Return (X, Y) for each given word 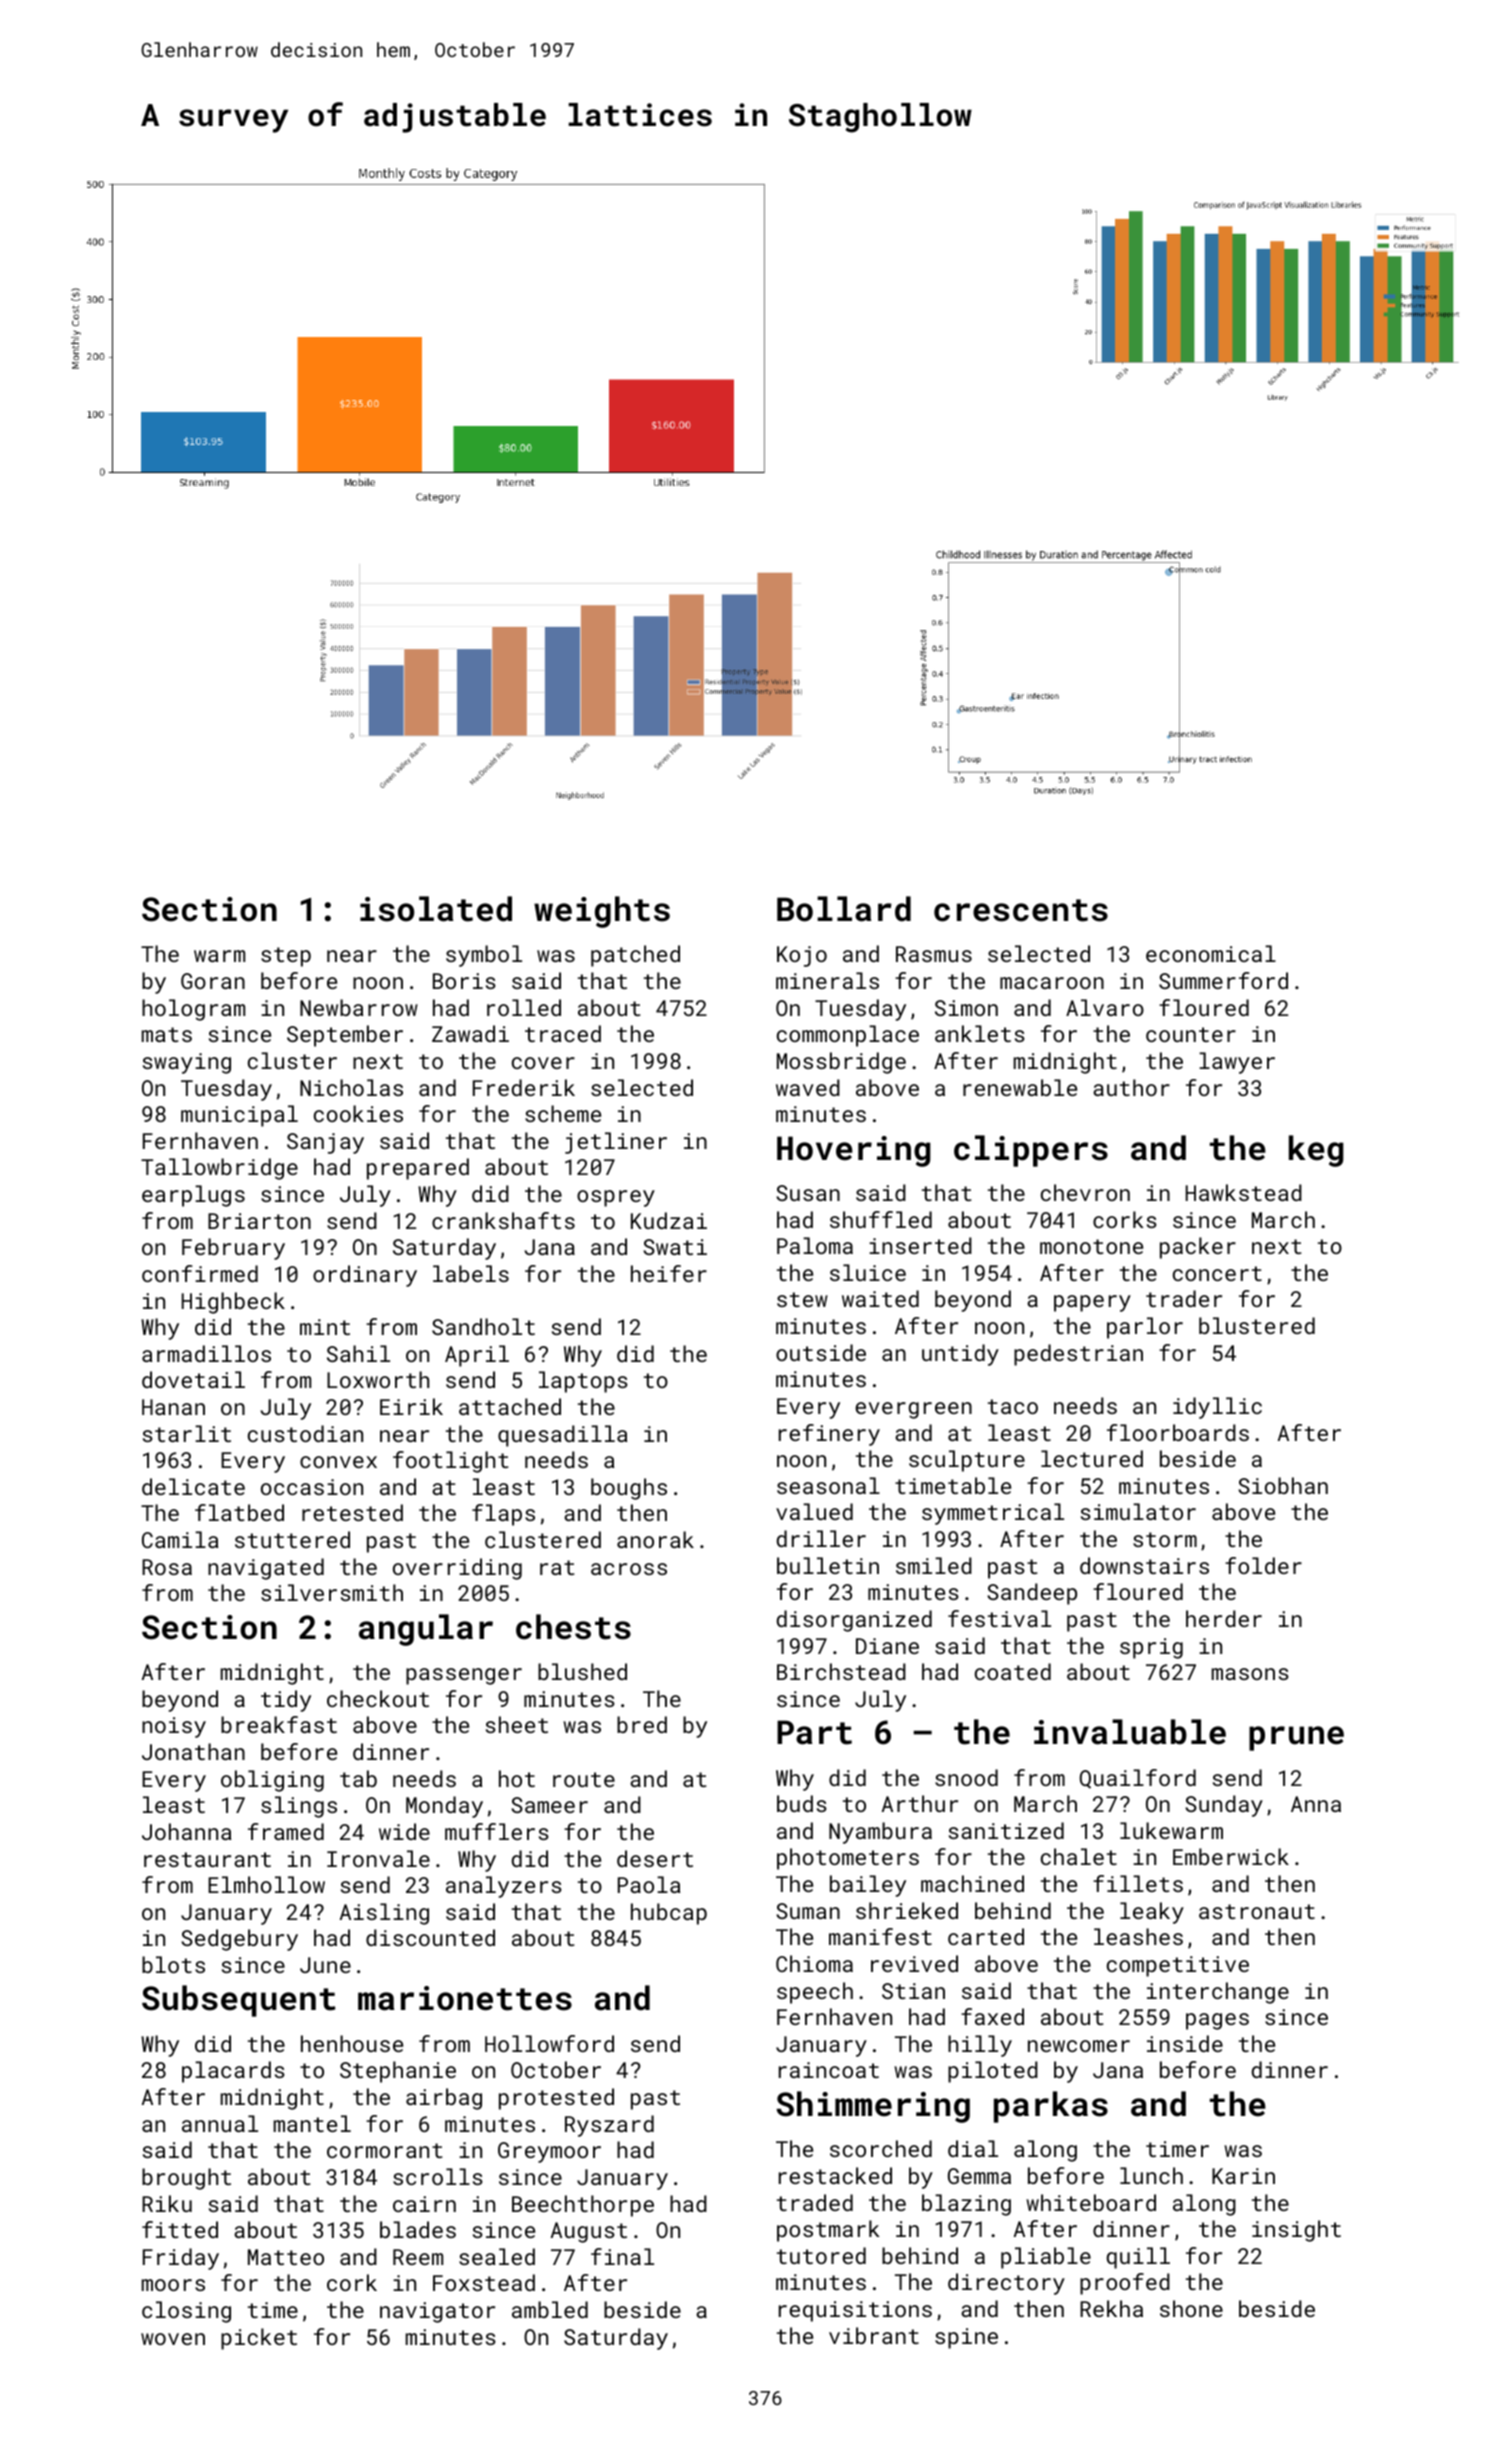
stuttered (292, 1539)
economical (1211, 953)
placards (233, 2072)
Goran (213, 981)
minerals (827, 980)
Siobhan (1283, 1485)
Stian (913, 1991)
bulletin (828, 1565)
